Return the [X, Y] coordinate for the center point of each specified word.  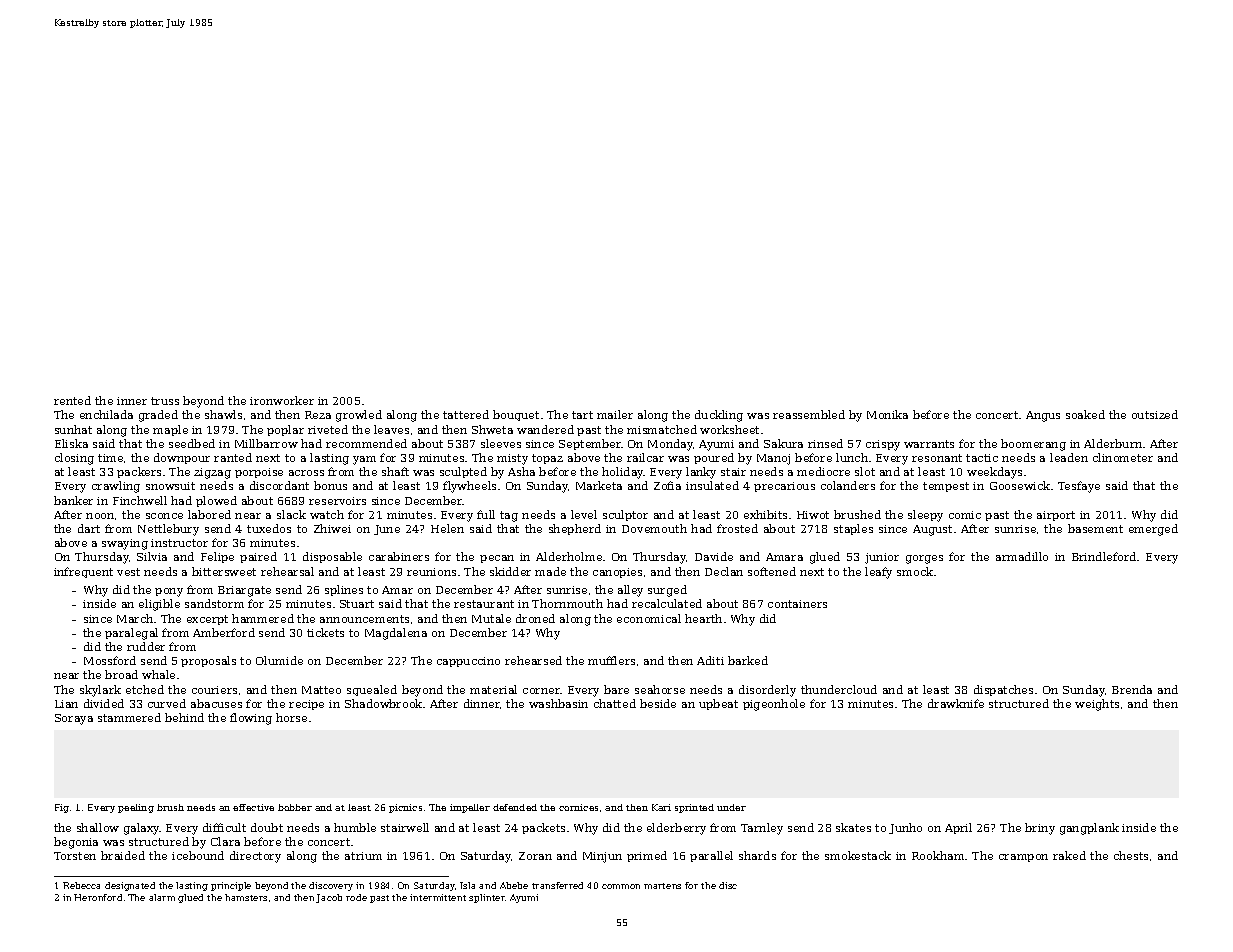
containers [797, 604]
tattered [466, 414]
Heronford [98, 897]
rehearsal [287, 571]
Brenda [1132, 689]
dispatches [1003, 690]
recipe [306, 705]
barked [748, 660]
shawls [223, 414]
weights [1097, 705]
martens [662, 886]
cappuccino [468, 662]
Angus [1043, 416]
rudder [146, 646]
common [621, 886]
